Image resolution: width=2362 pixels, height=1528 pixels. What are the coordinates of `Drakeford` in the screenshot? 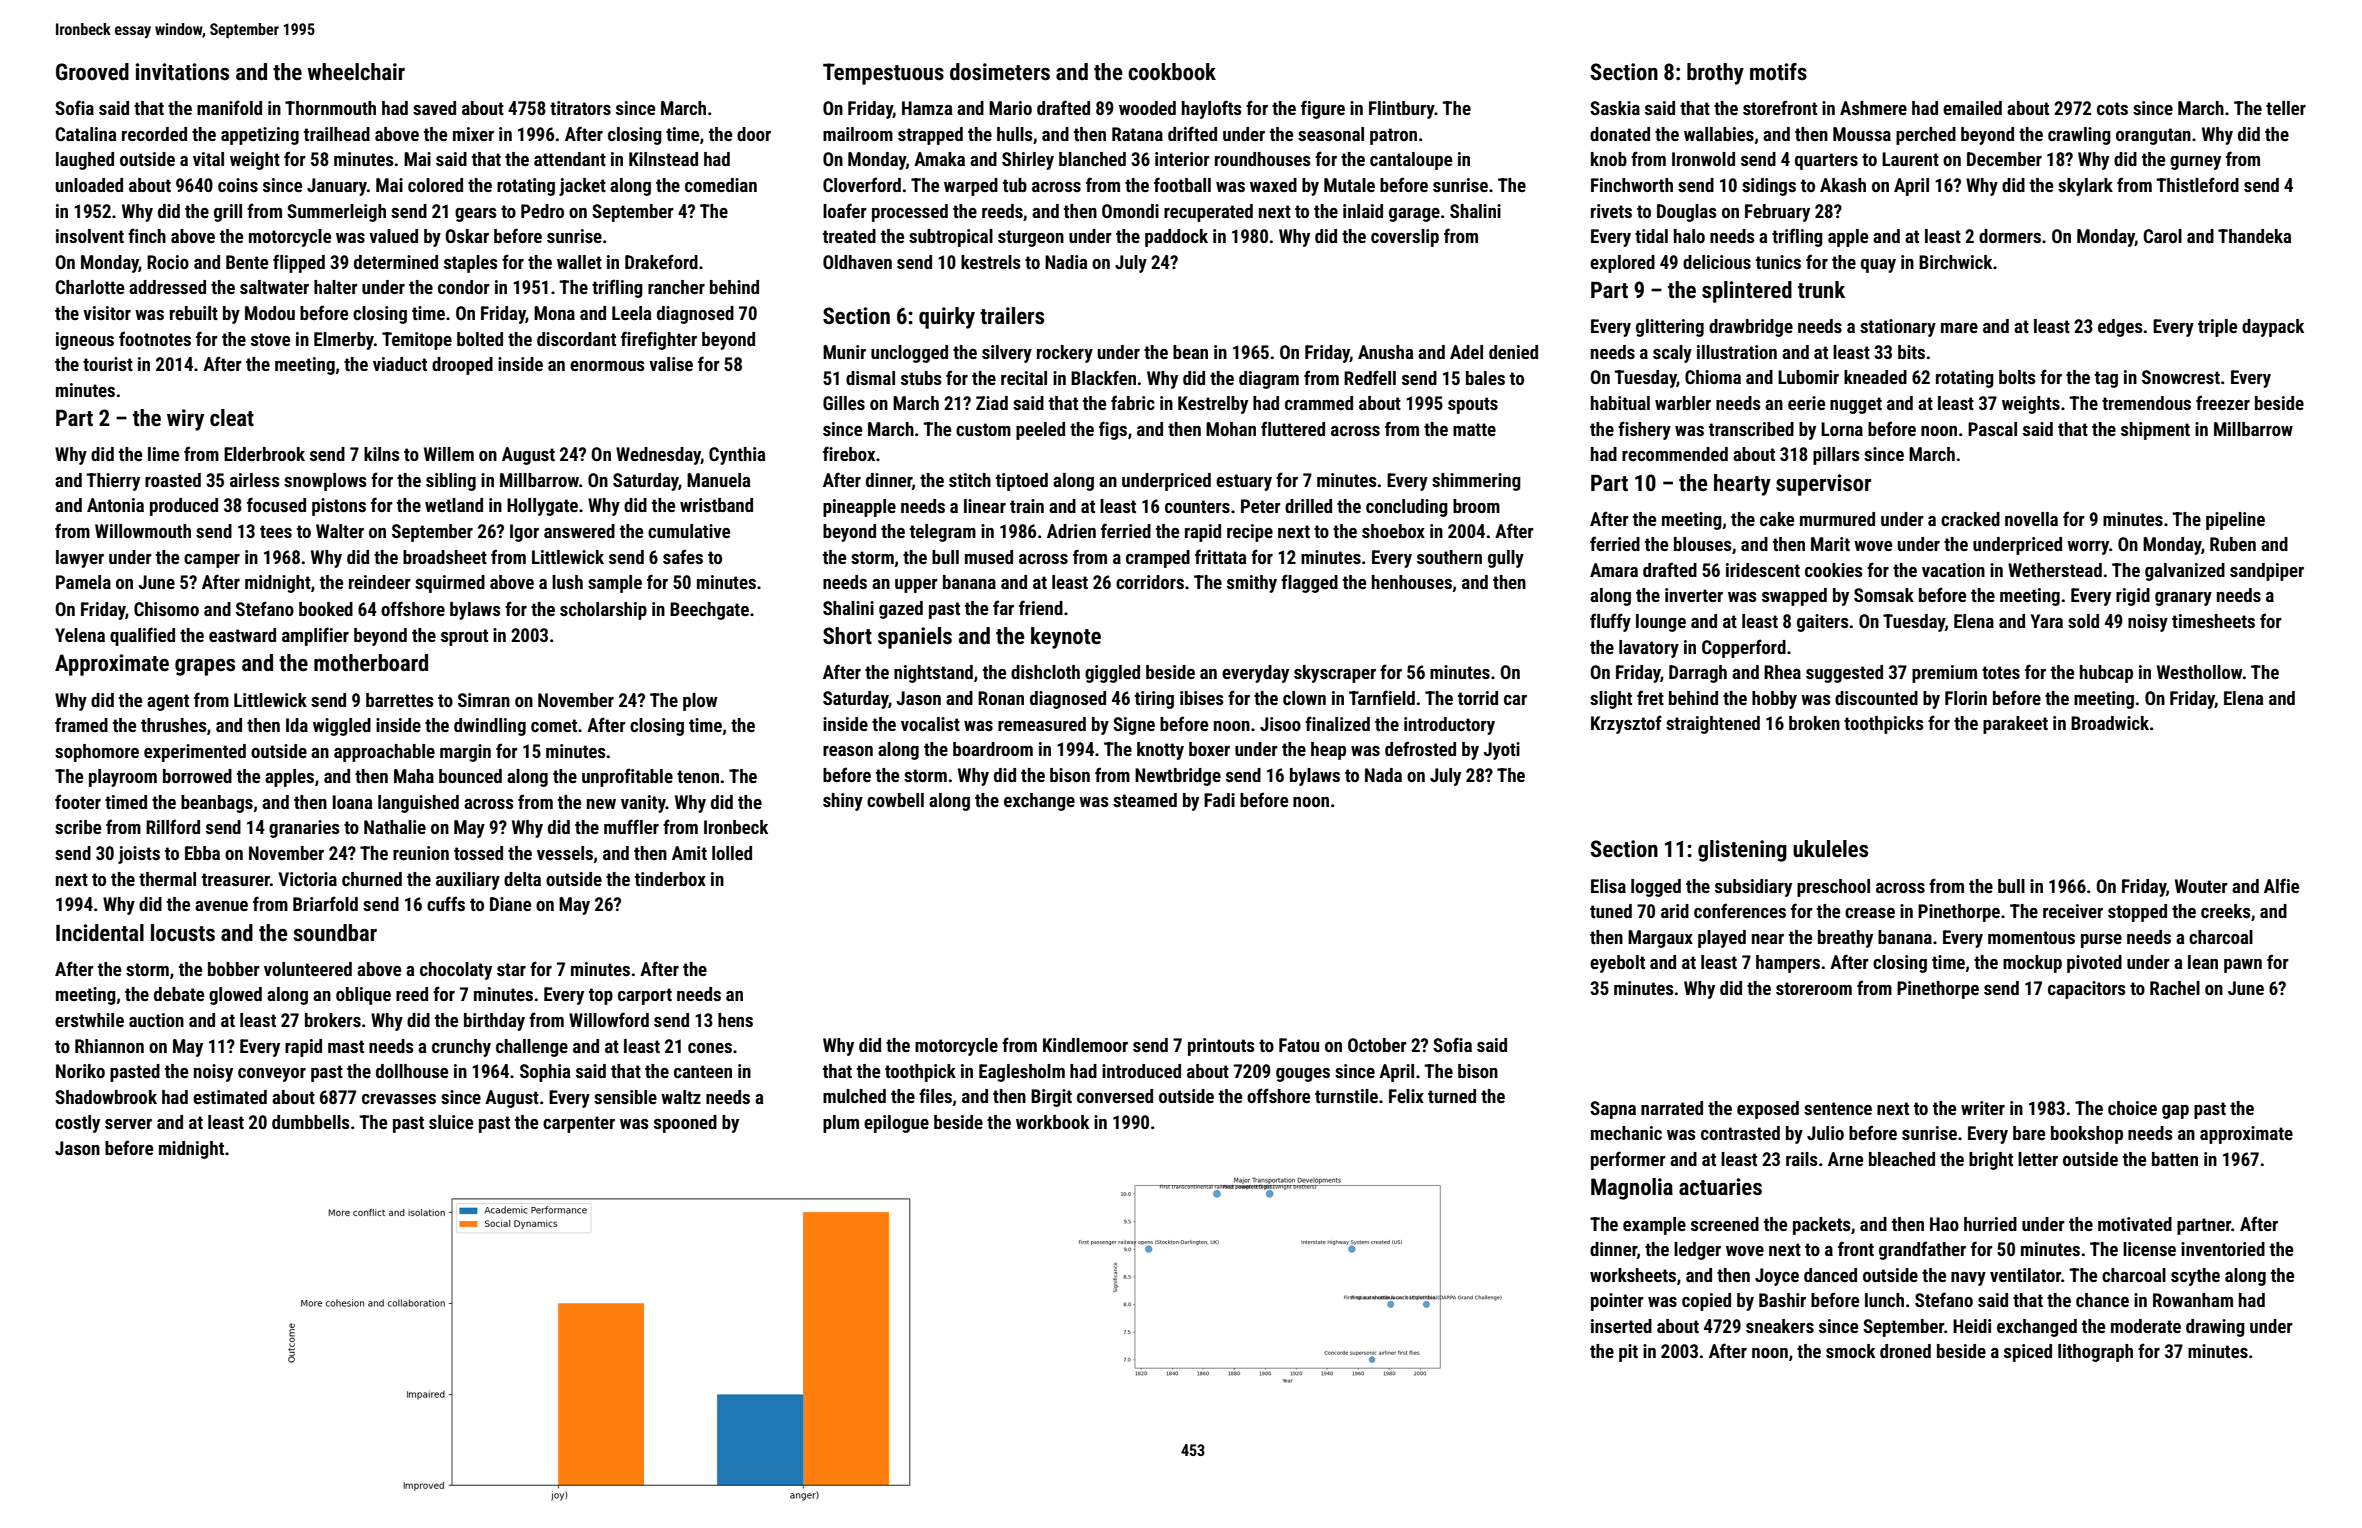 It's located at (661, 261).
